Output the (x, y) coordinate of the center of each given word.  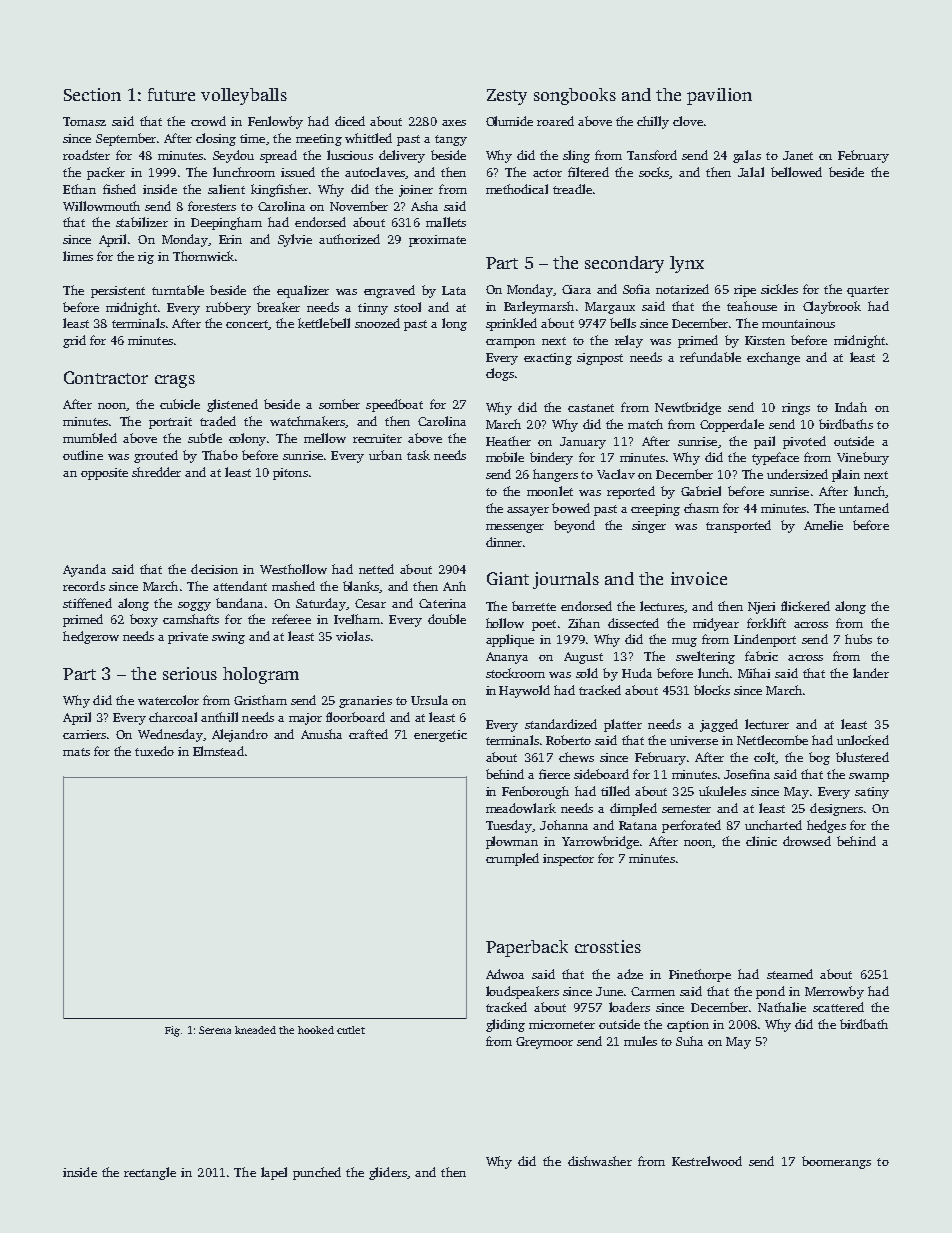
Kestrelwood (707, 1161)
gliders (388, 1173)
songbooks (575, 96)
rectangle (150, 1173)
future (171, 94)
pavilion (719, 96)
